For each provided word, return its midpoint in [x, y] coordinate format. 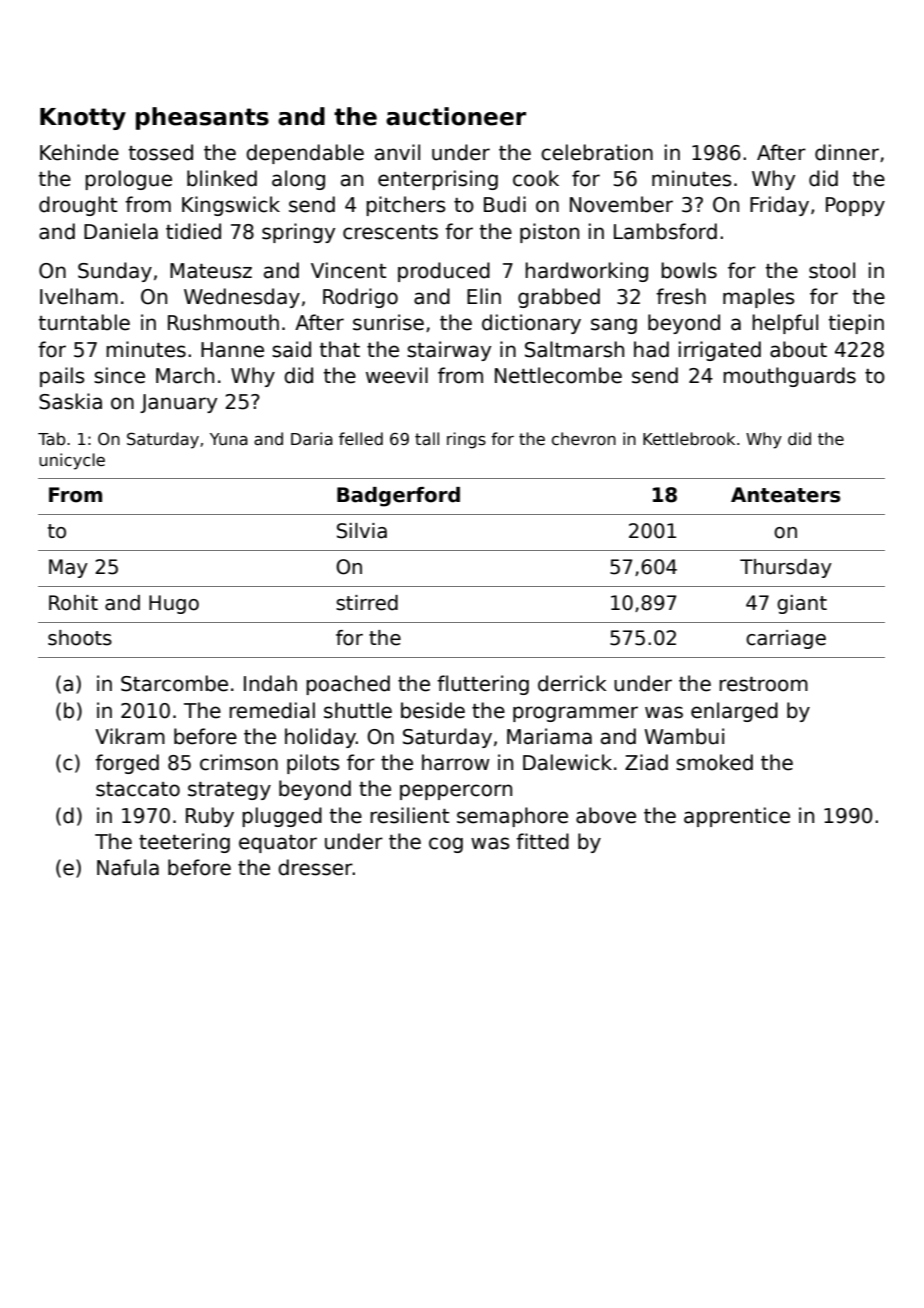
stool [832, 270]
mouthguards [789, 377]
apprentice [737, 817]
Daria [312, 439]
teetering [184, 843]
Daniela [121, 231]
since [119, 375]
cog [446, 845]
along [298, 180]
